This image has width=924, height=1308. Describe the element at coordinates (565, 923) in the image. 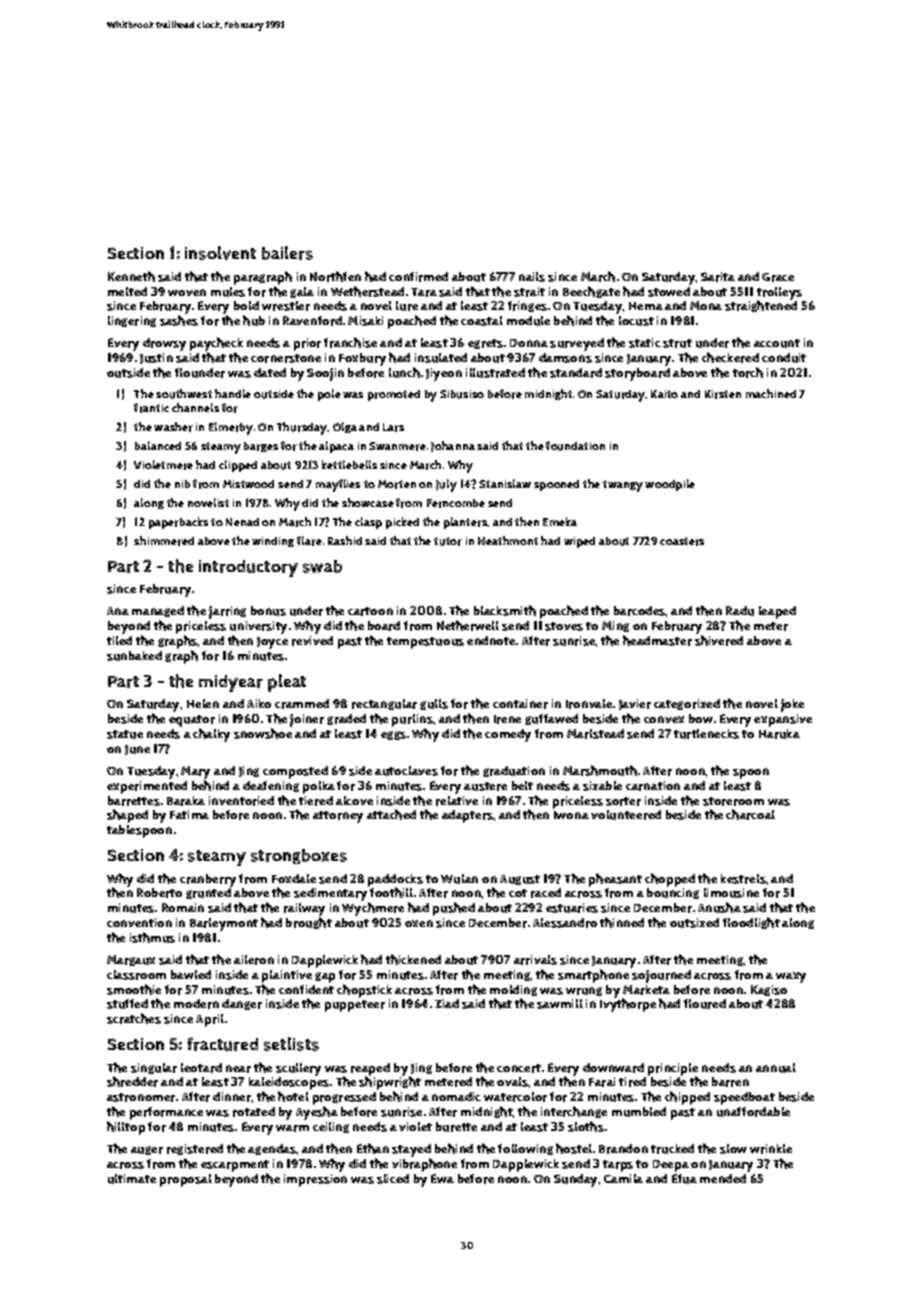

I see `Alessandro` at that location.
